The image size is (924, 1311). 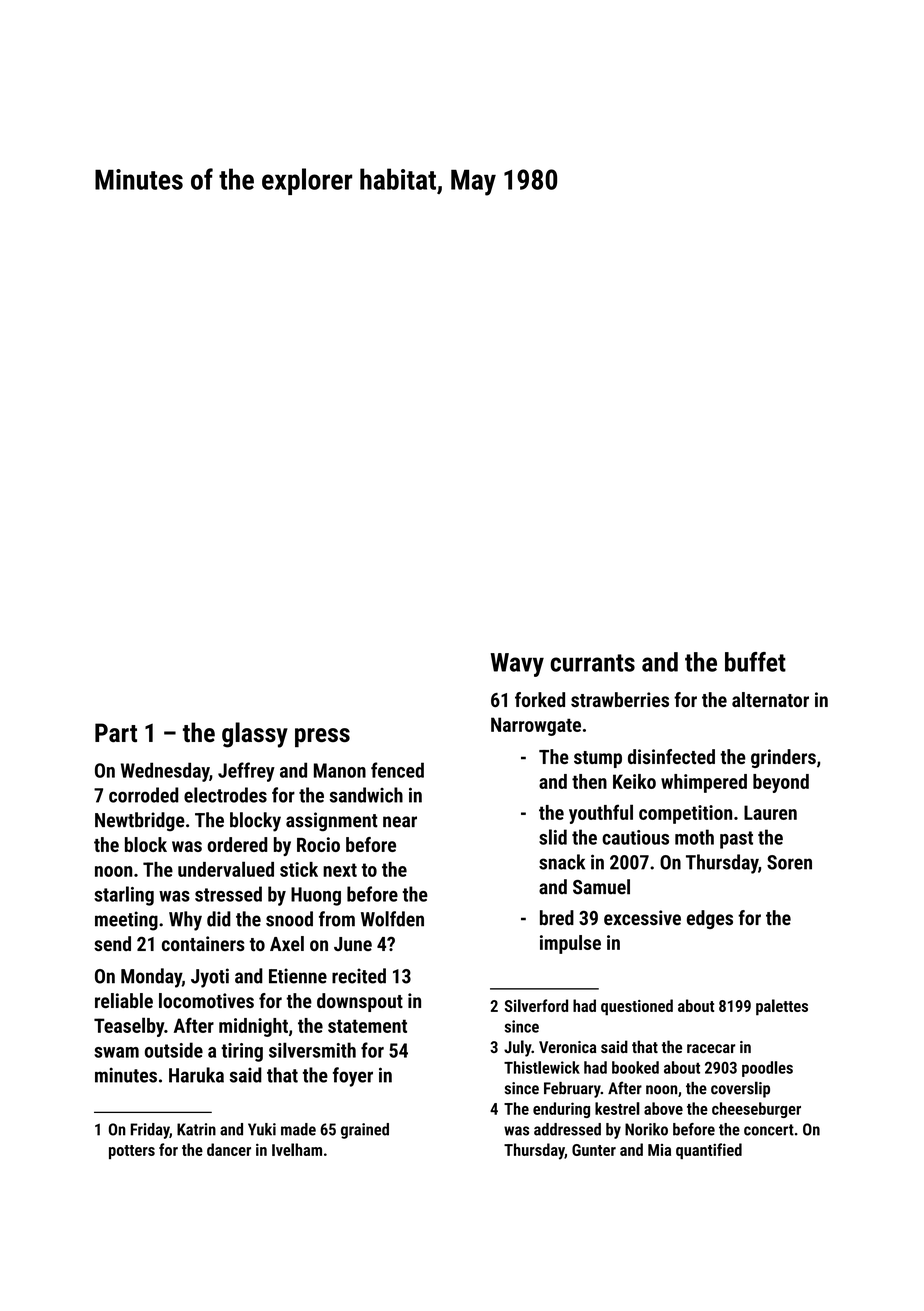 I want to click on Wednesday, so click(x=165, y=772).
